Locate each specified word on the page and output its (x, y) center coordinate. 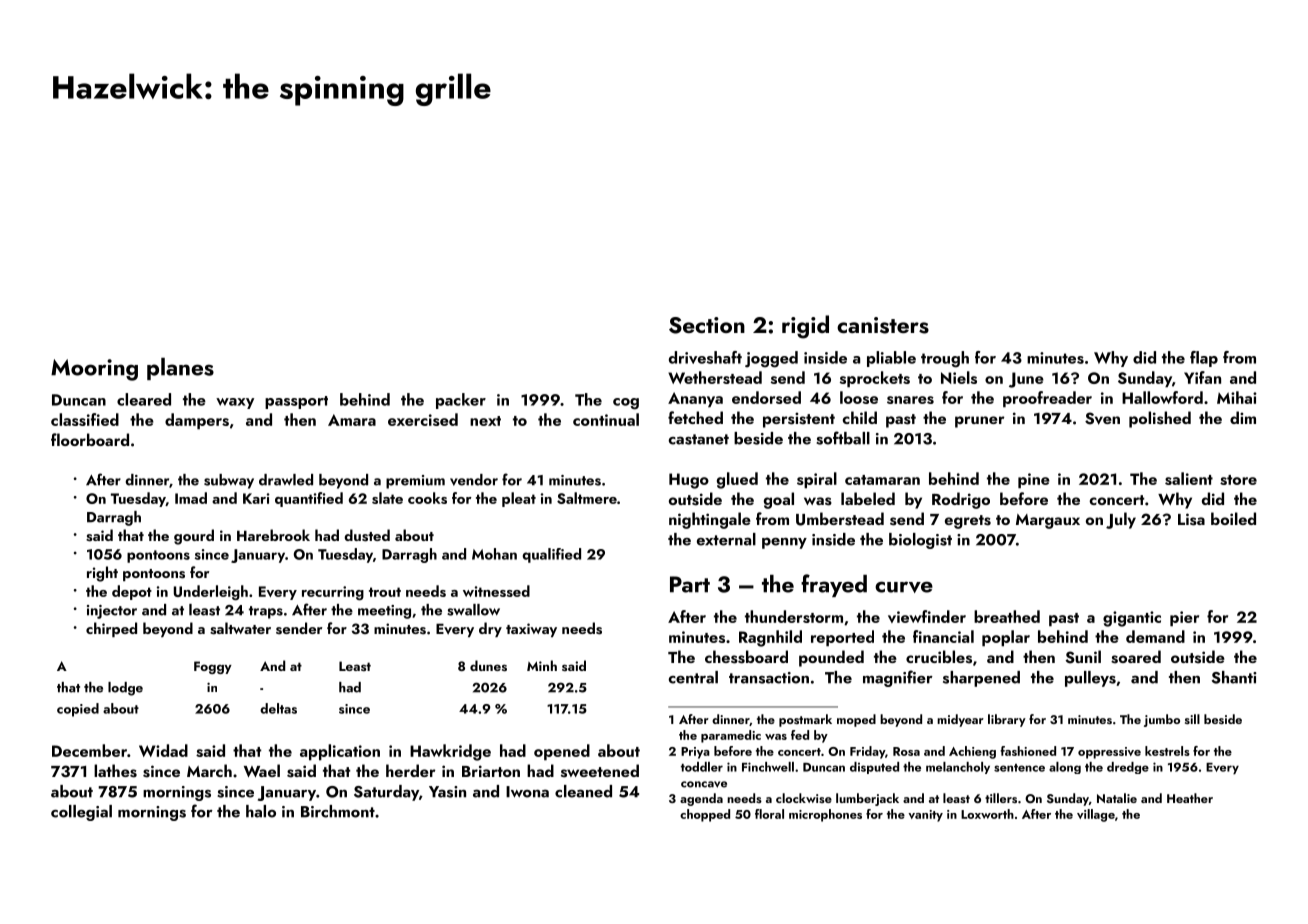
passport (296, 402)
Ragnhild (770, 638)
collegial (81, 813)
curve (904, 587)
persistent (799, 420)
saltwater (240, 628)
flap (1204, 359)
